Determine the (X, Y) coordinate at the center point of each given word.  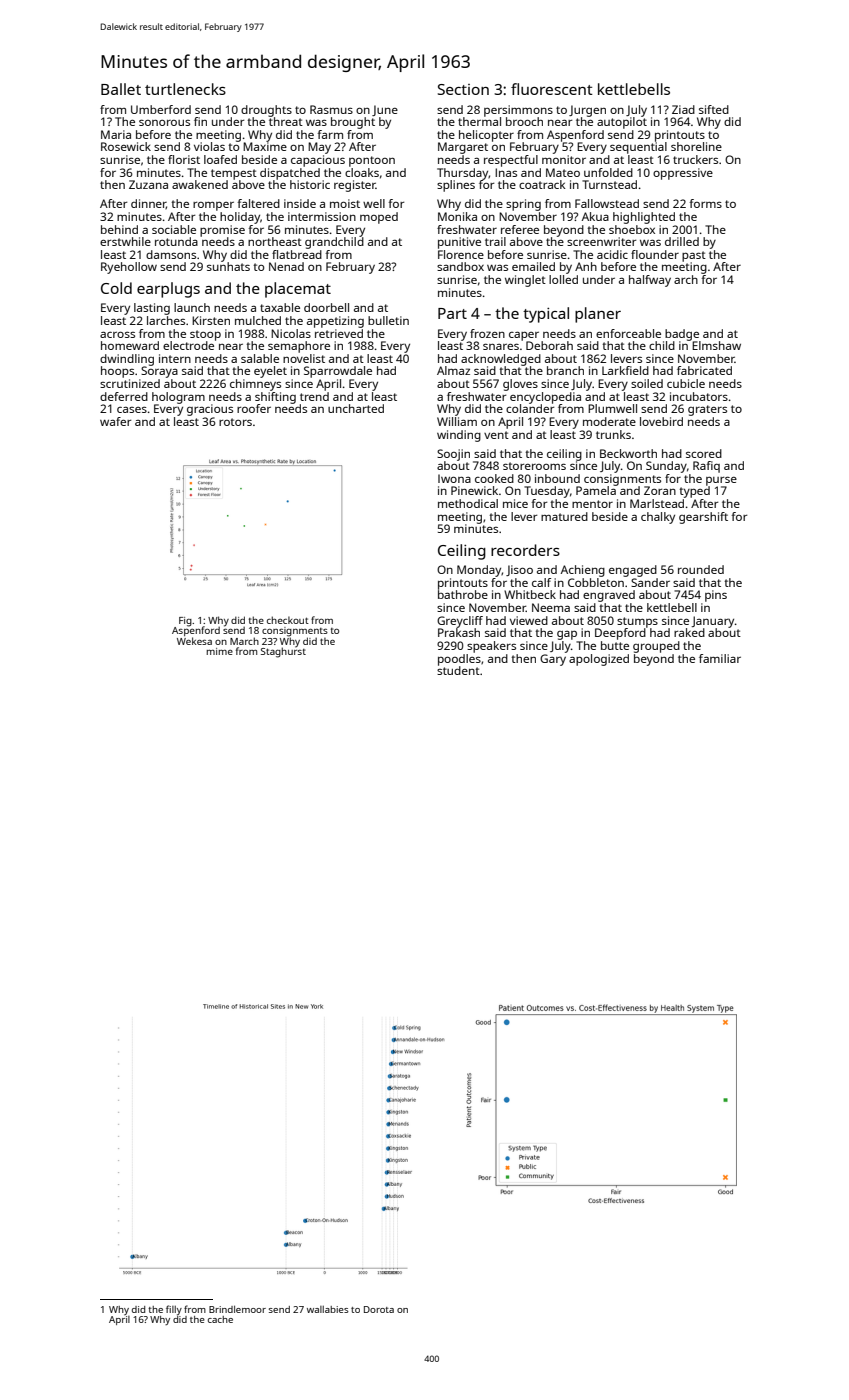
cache (220, 1319)
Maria (116, 134)
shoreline (696, 146)
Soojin (453, 455)
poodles (459, 660)
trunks (613, 434)
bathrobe (463, 594)
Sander (650, 582)
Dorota (379, 1309)
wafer (115, 421)
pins (716, 596)
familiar (720, 658)
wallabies (328, 1309)
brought (353, 123)
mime (219, 651)
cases (132, 409)
